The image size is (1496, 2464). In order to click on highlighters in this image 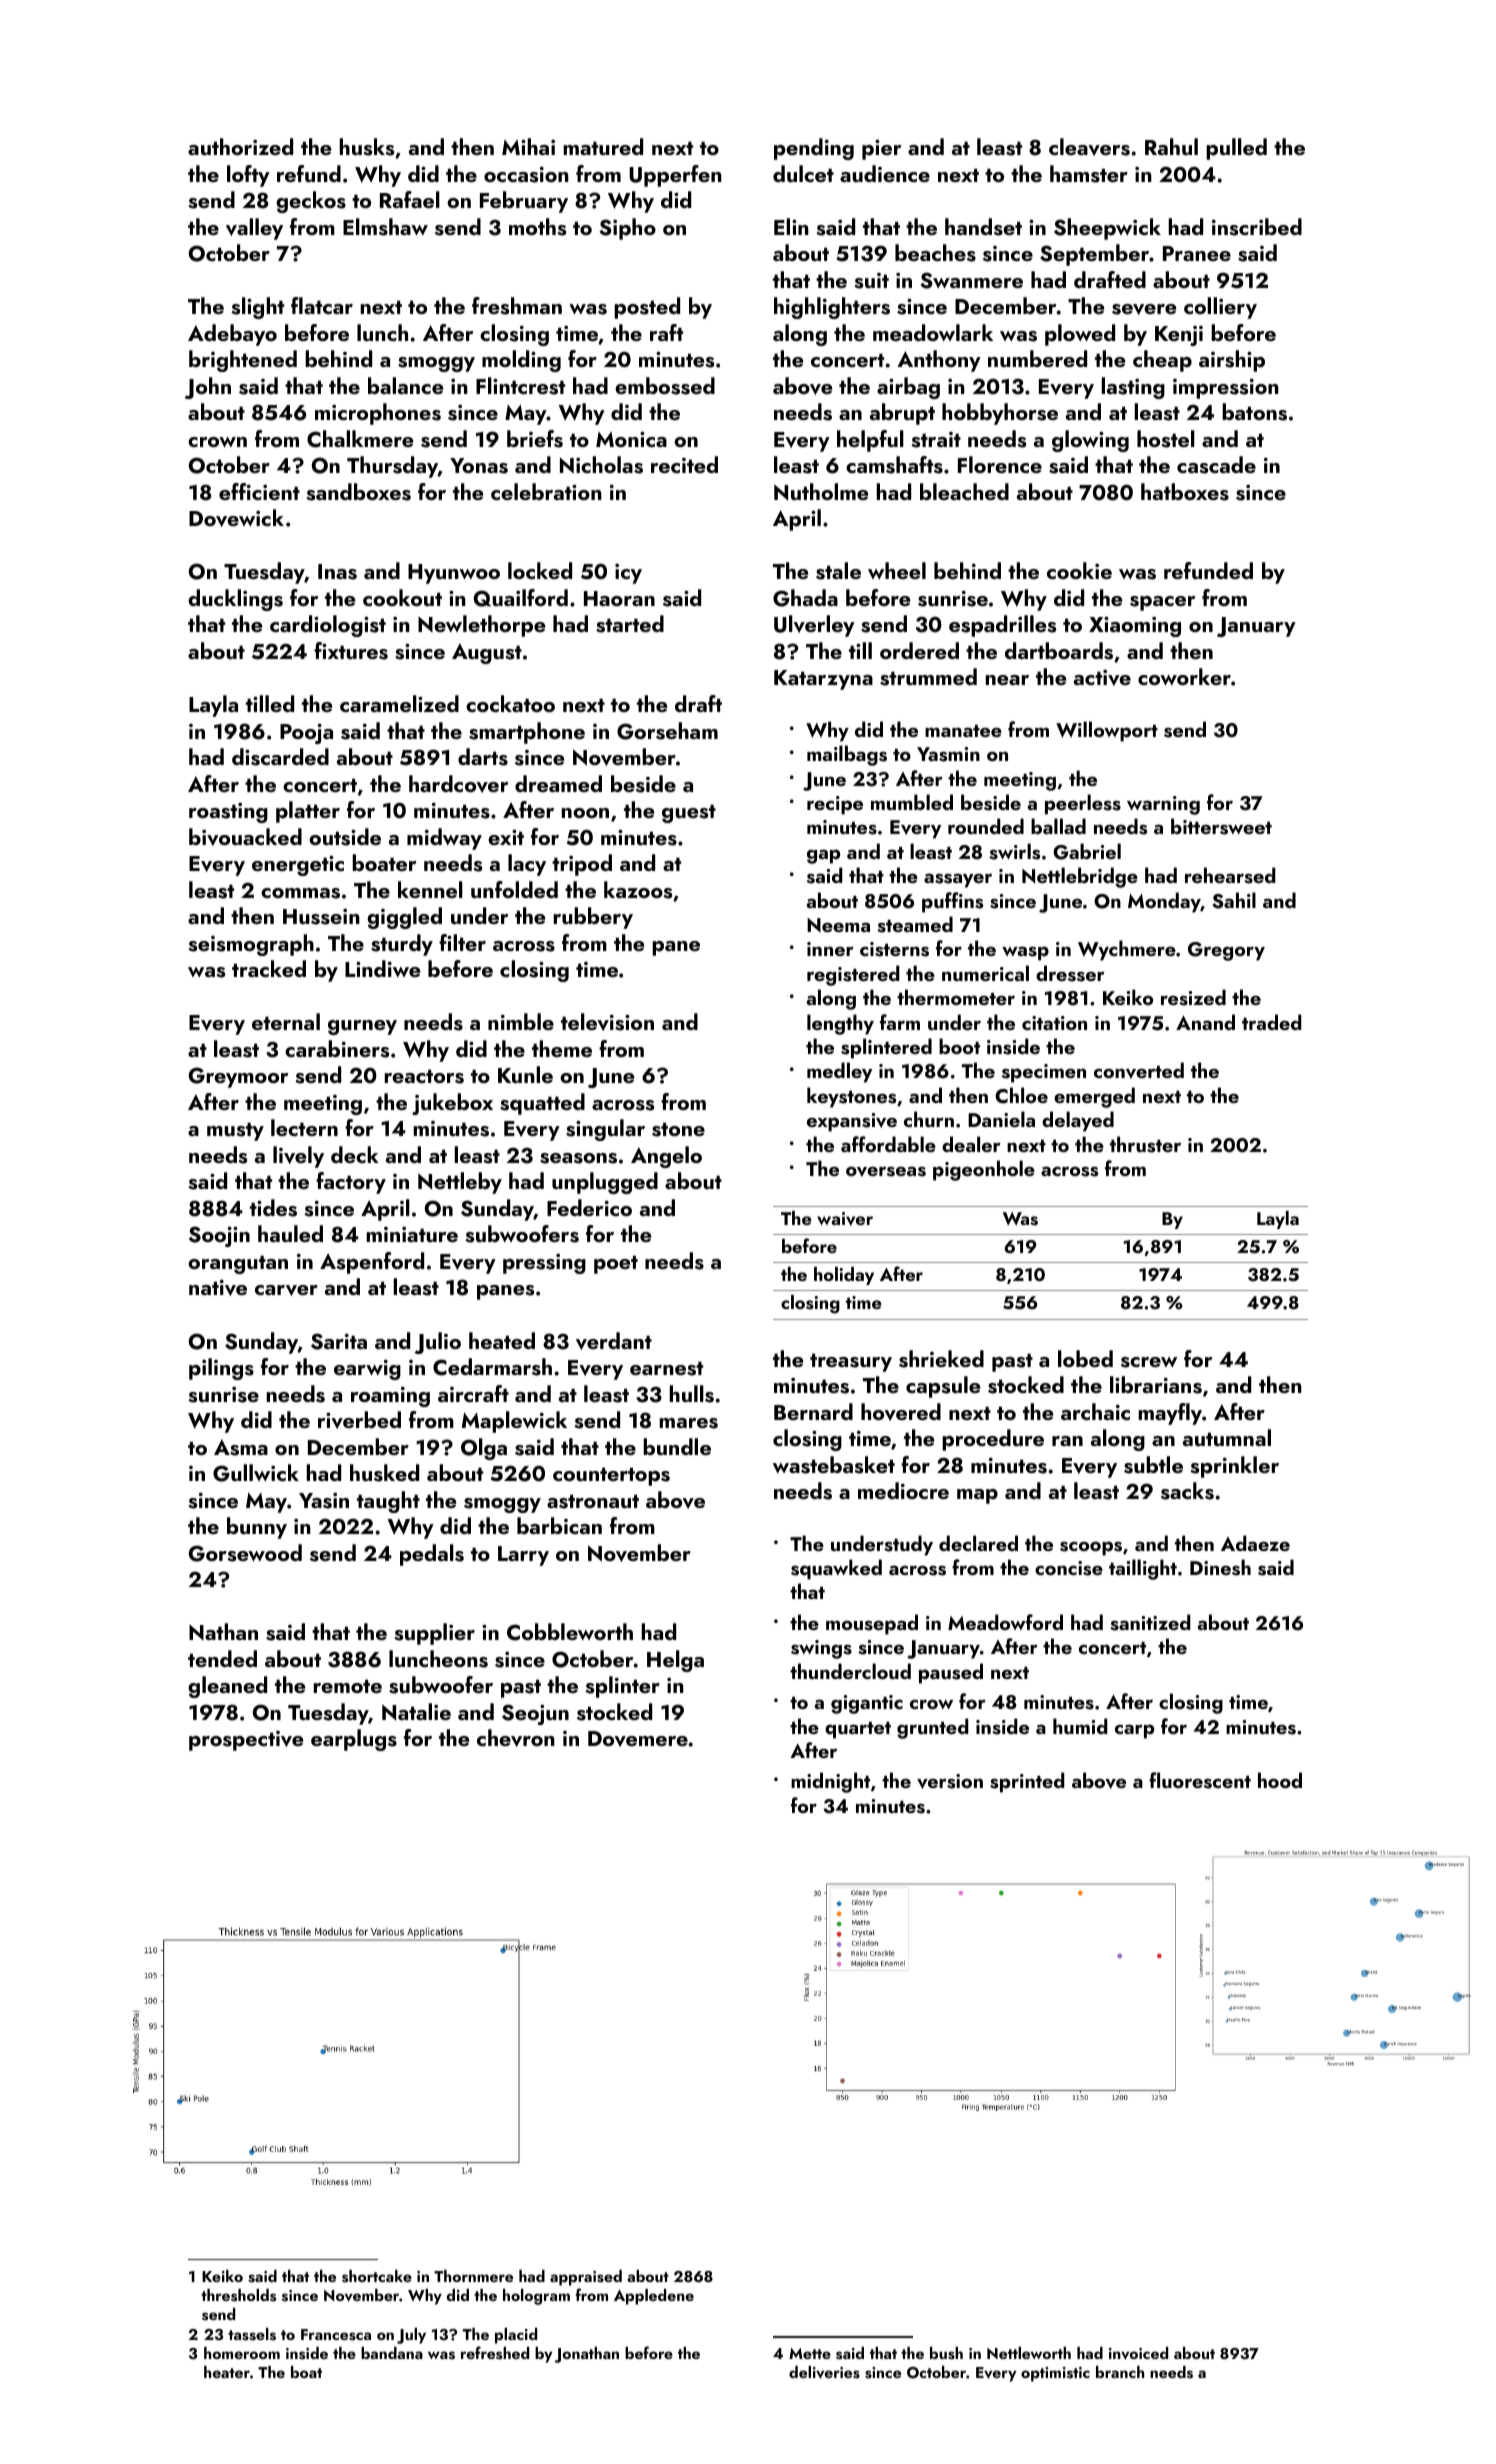, I will do `click(832, 308)`.
